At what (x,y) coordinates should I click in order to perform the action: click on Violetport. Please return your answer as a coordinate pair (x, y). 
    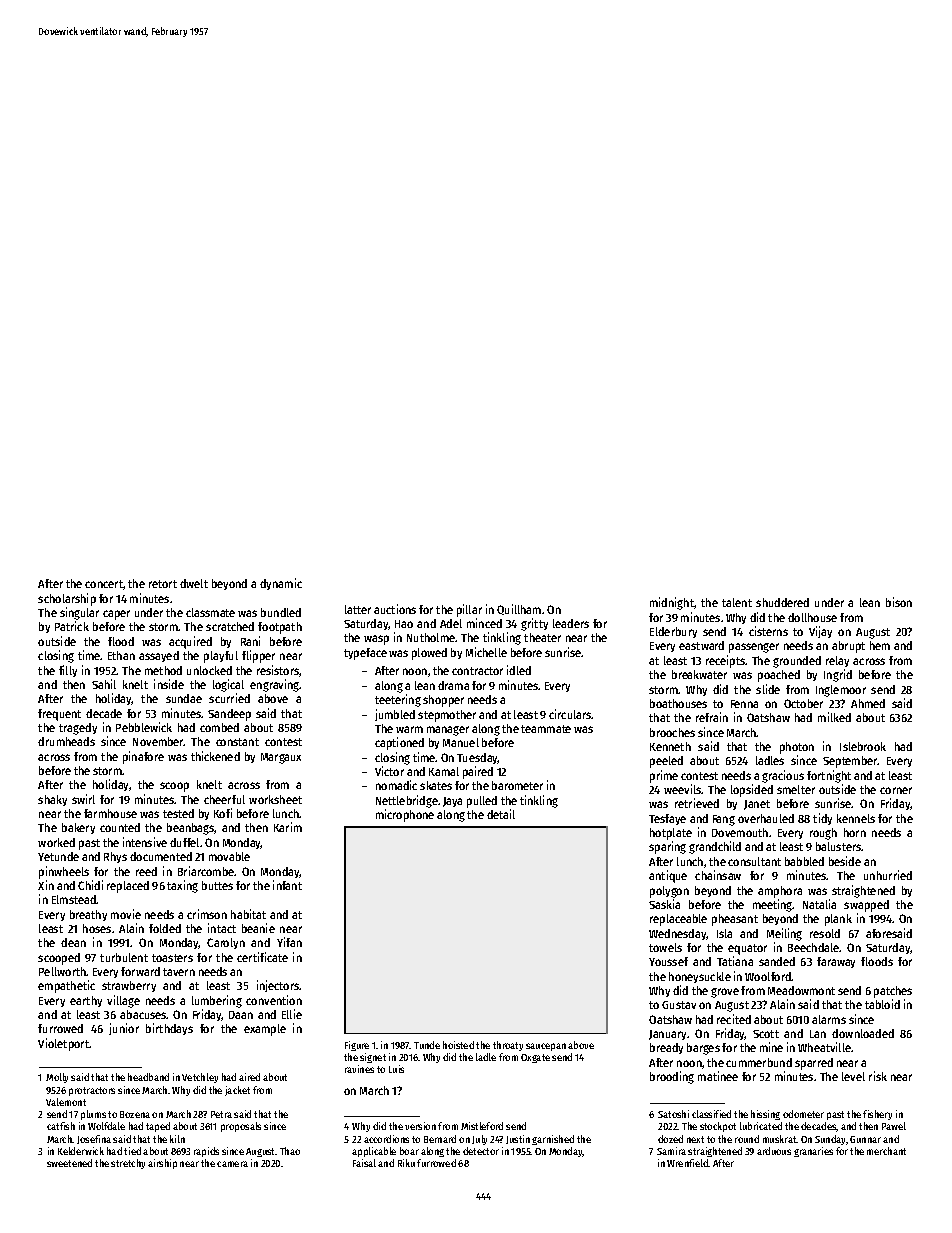
    Looking at the image, I should click on (64, 1044).
